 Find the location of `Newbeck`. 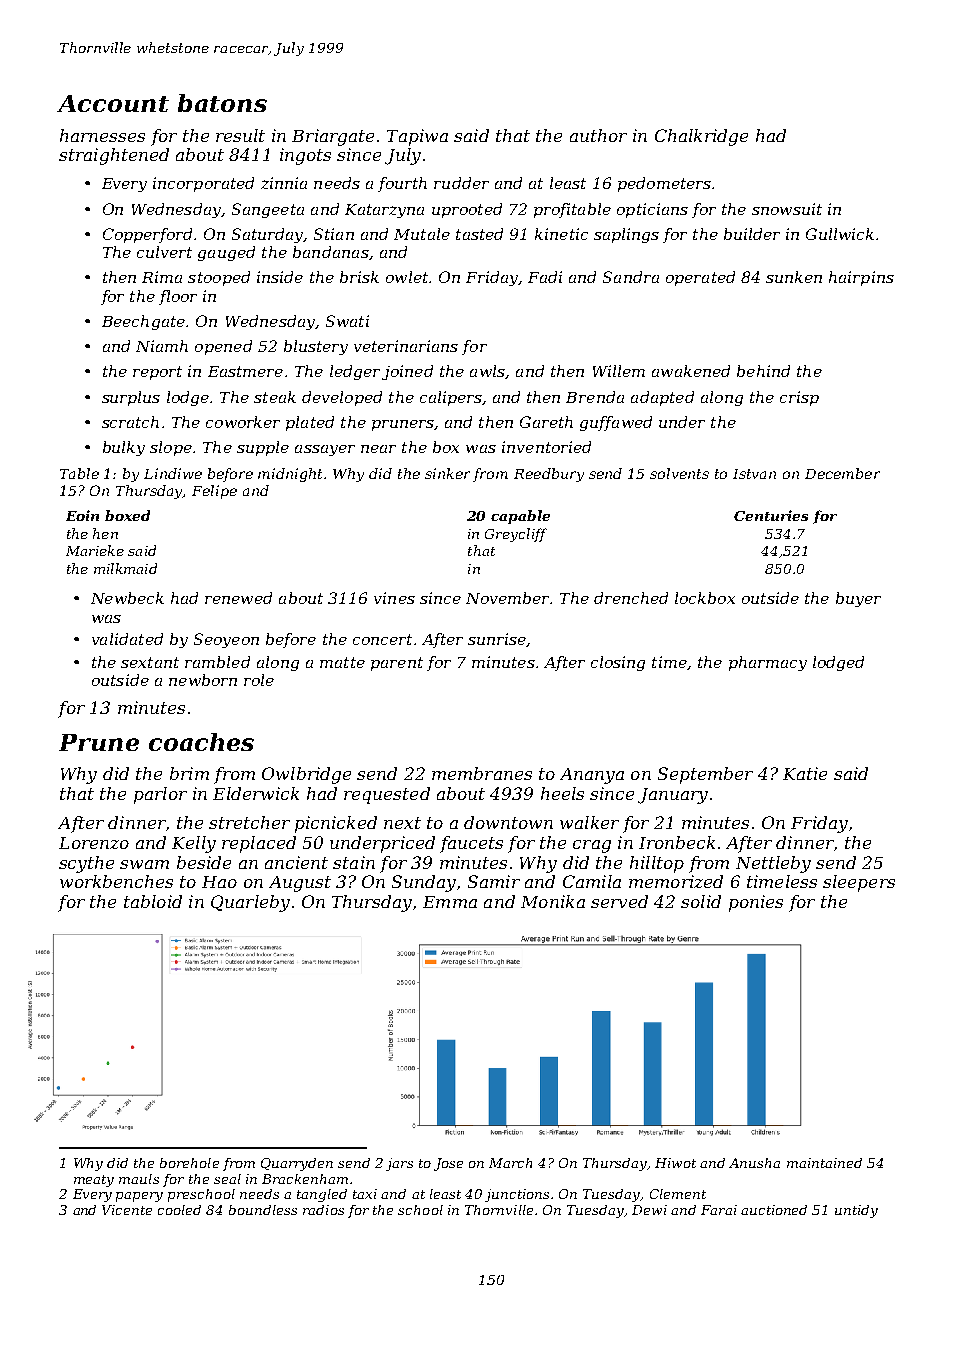

Newbeck is located at coordinates (127, 598).
